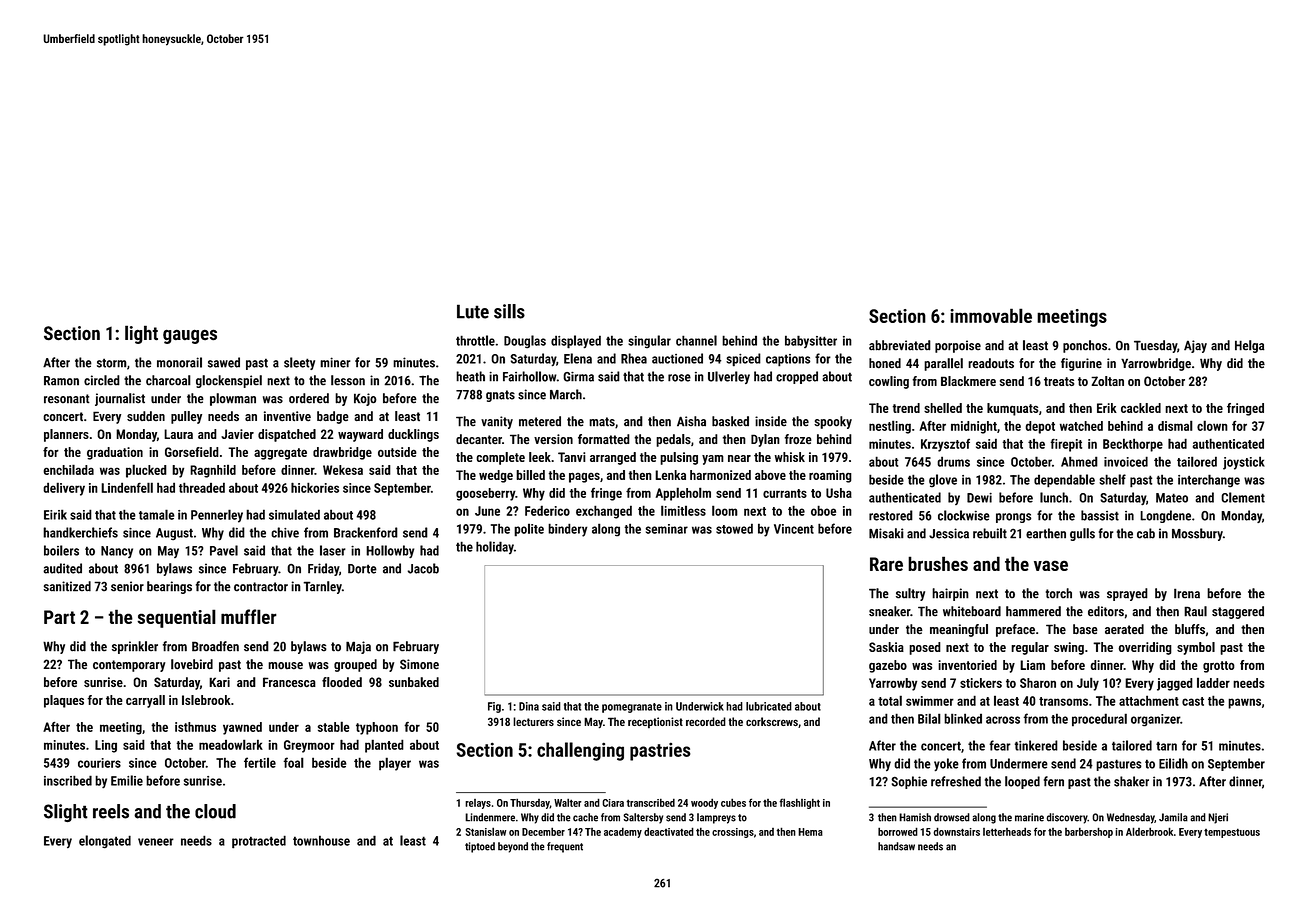 The width and height of the screenshot is (1308, 924). What do you see at coordinates (168, 380) in the screenshot?
I see `charcoal` at bounding box center [168, 380].
